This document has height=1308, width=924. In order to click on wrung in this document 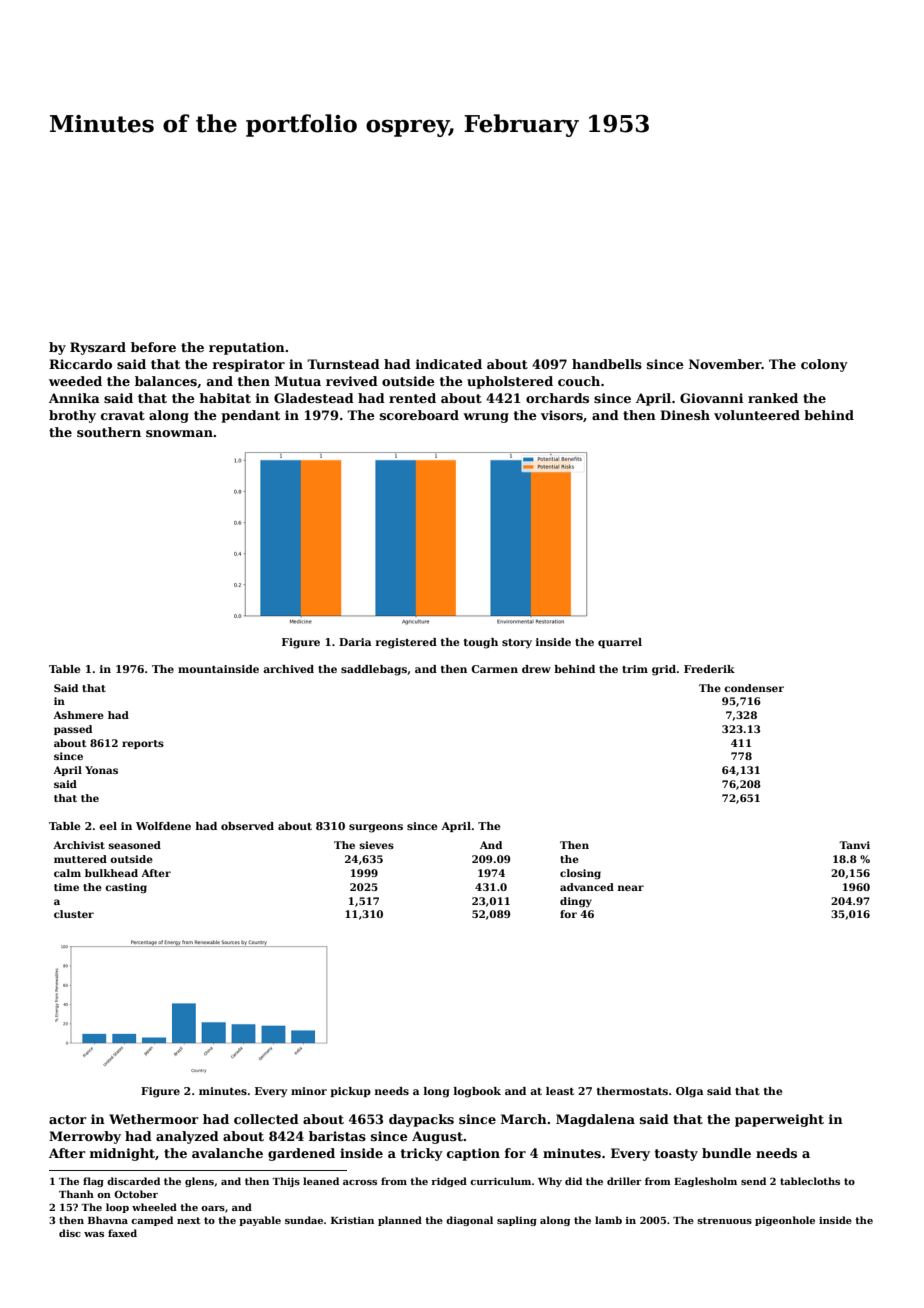, I will do `click(486, 418)`.
